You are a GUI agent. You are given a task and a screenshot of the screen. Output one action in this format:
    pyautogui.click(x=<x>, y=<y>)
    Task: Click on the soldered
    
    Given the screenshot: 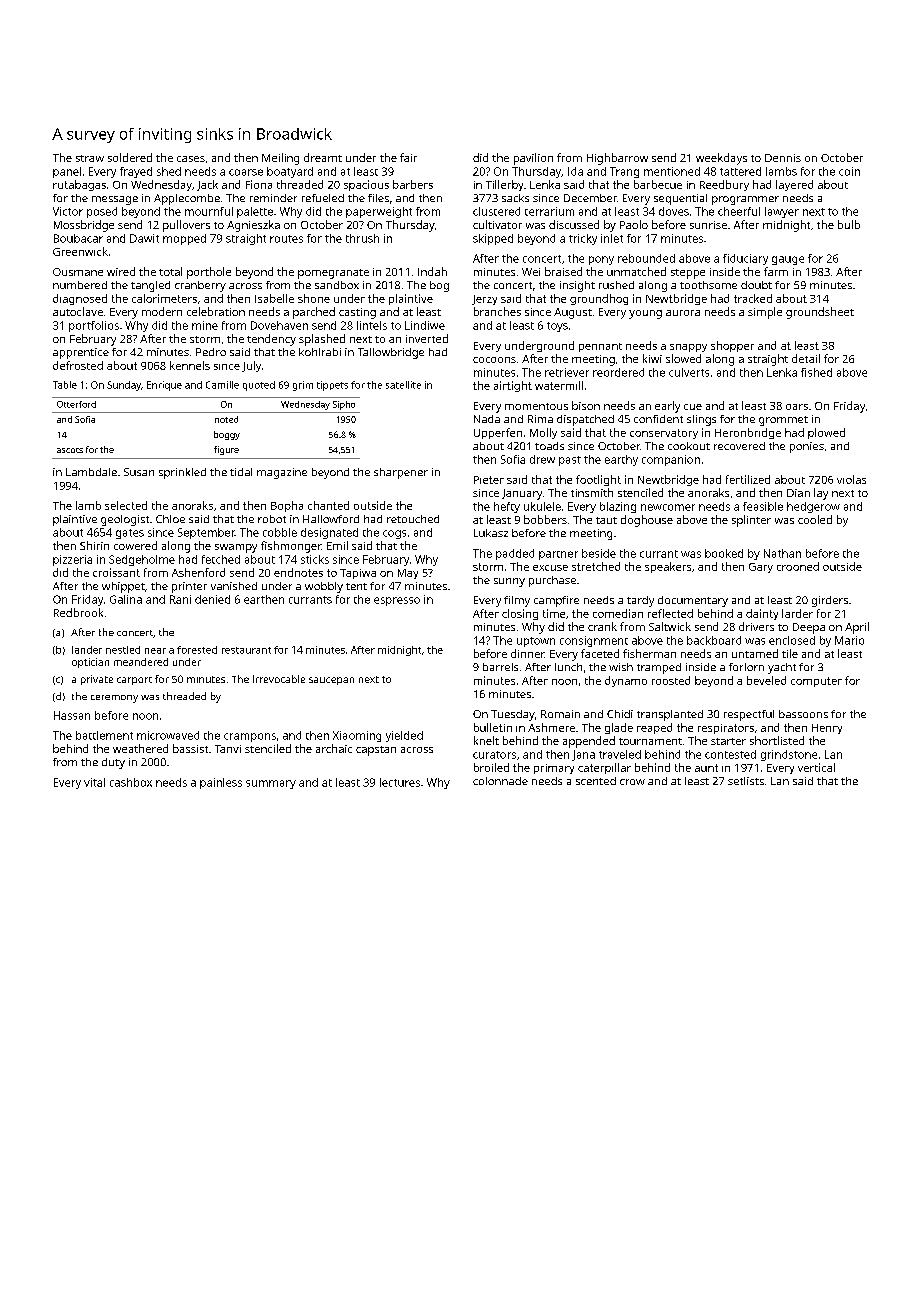 What is the action you would take?
    pyautogui.click(x=130, y=157)
